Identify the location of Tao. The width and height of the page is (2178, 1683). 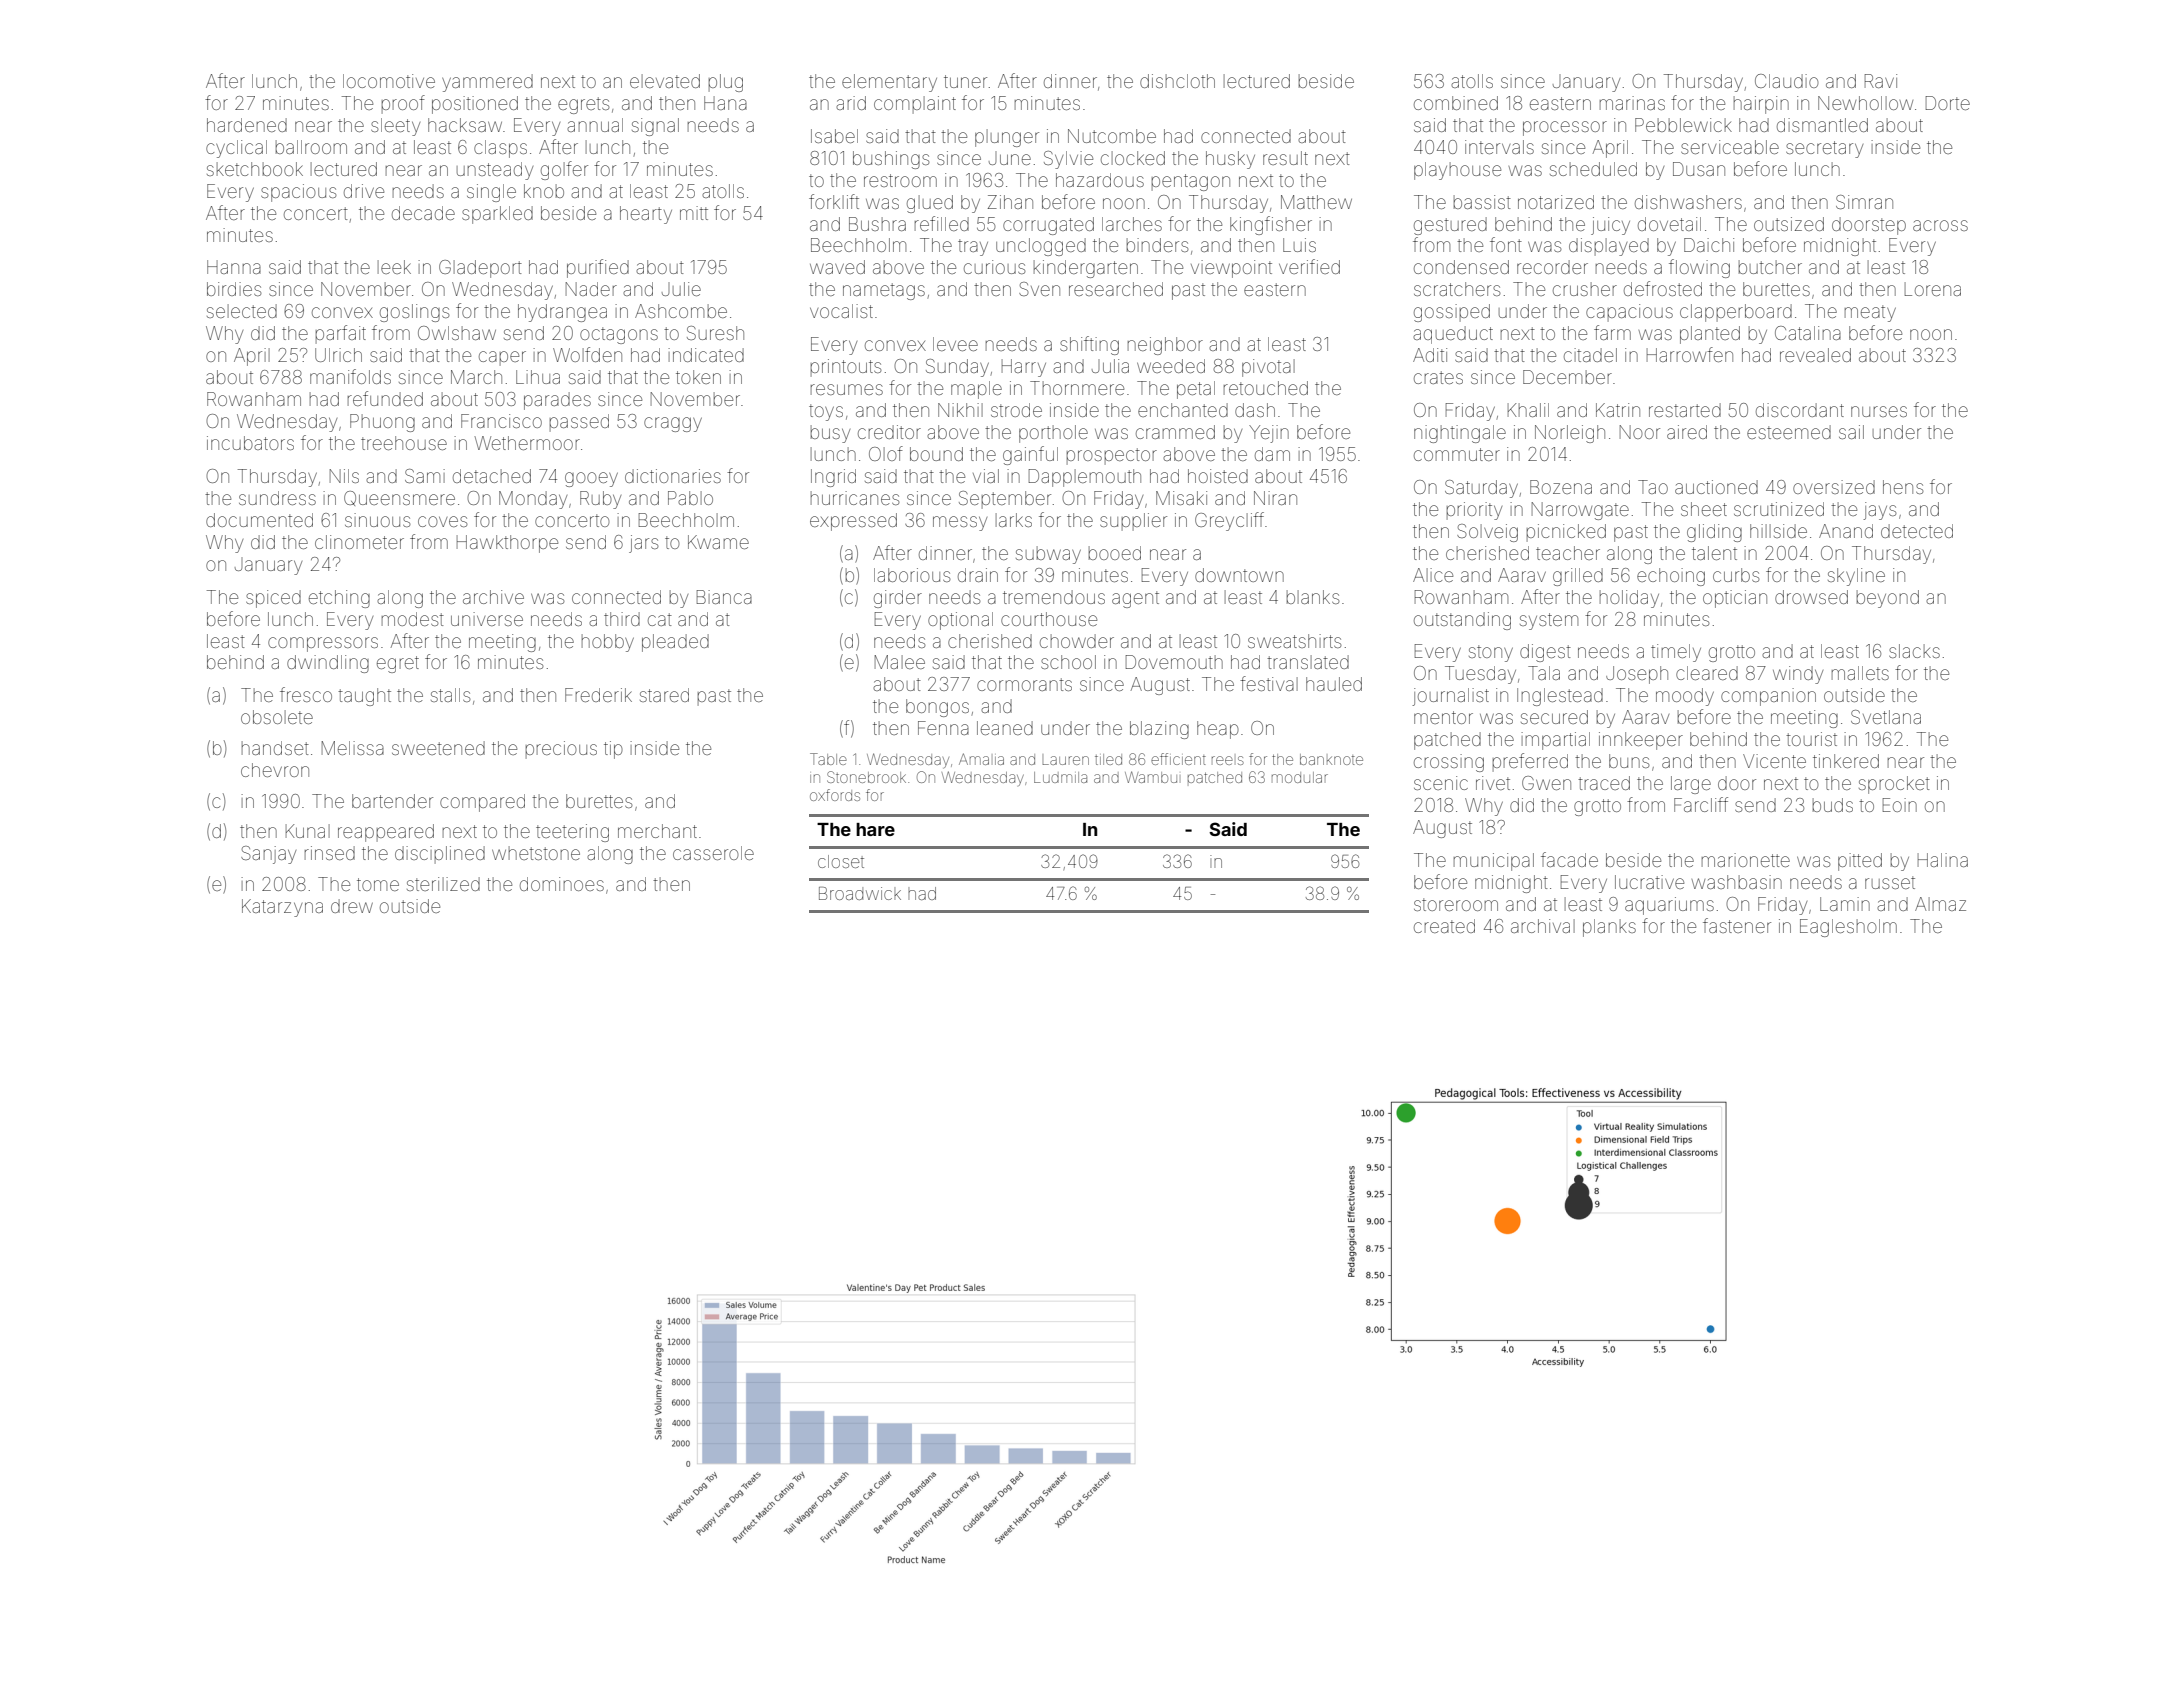
(1653, 487).
